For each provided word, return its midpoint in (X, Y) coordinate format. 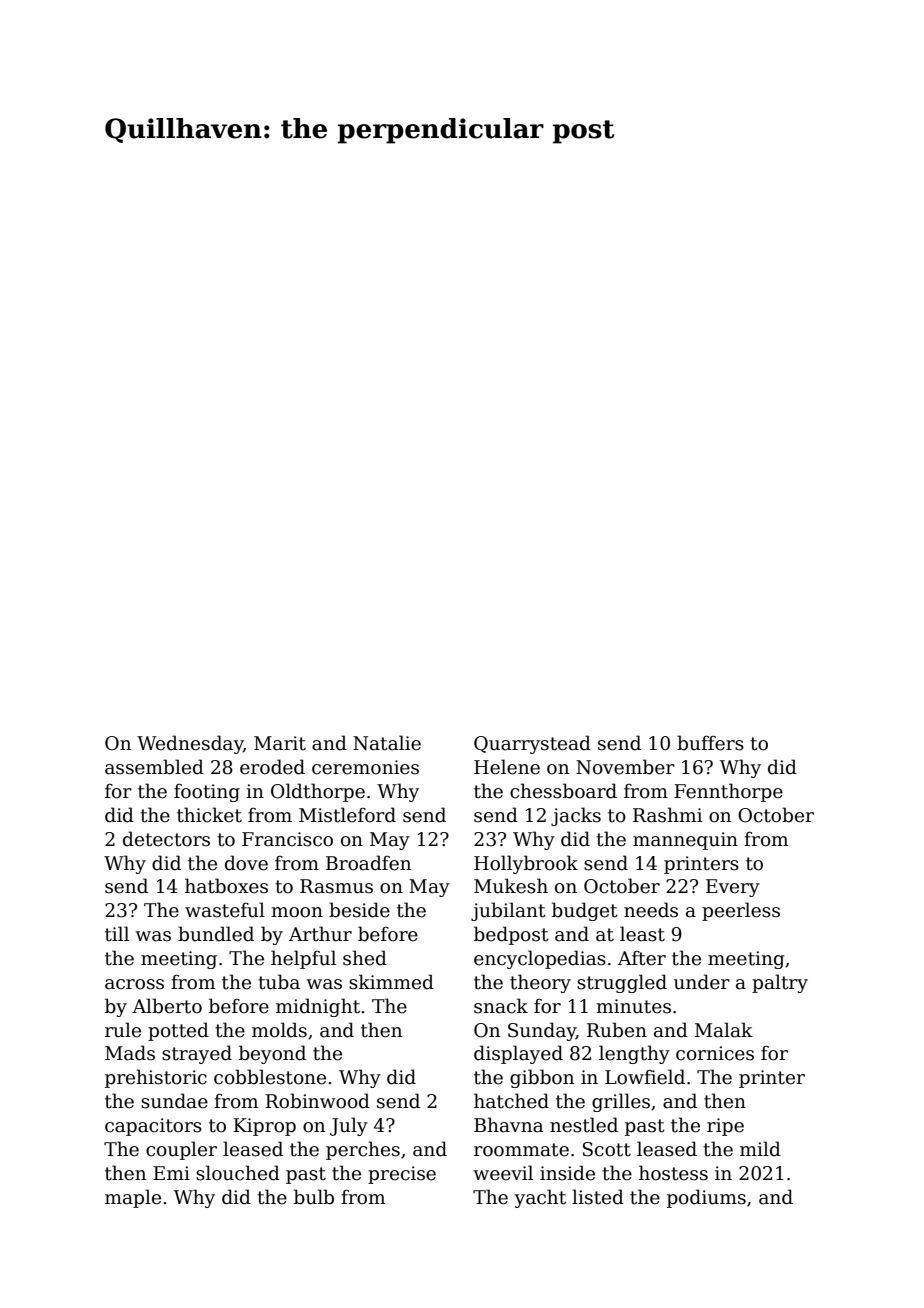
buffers (710, 743)
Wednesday (190, 744)
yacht (540, 1198)
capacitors (153, 1127)
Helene (507, 767)
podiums (706, 1198)
